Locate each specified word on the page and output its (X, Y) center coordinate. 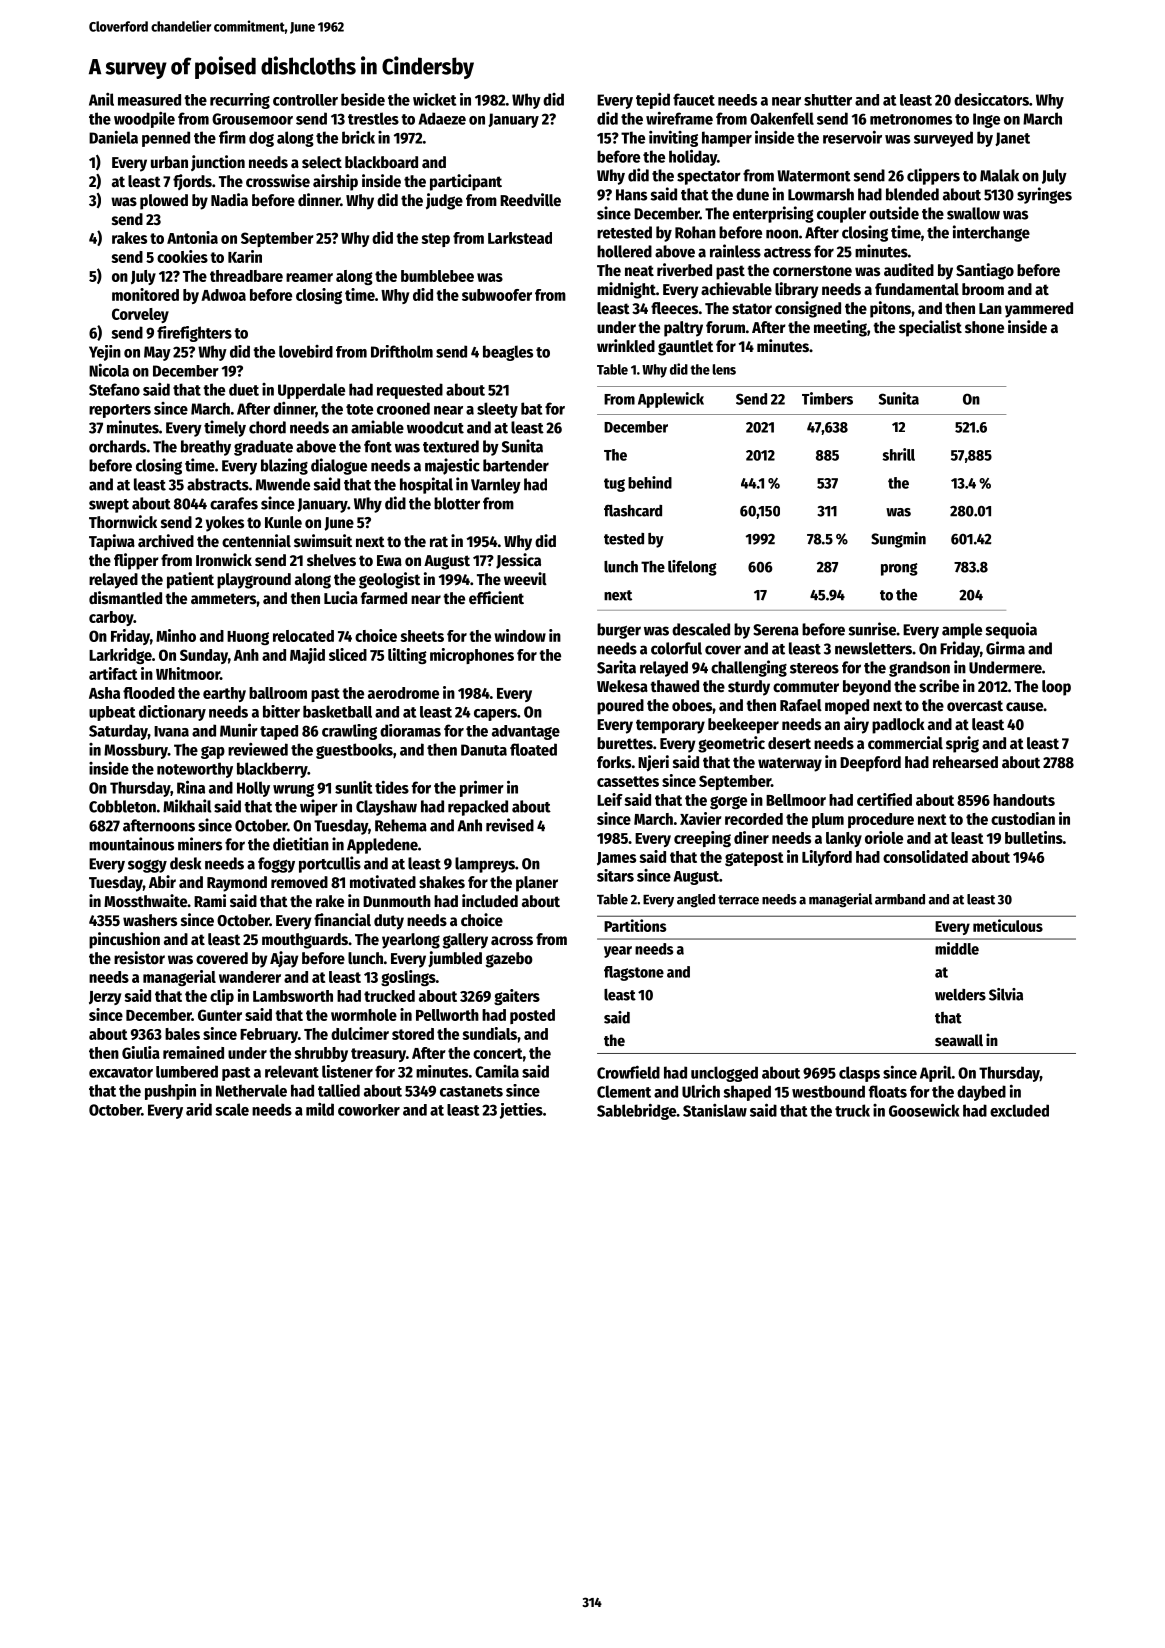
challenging (749, 668)
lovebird (306, 351)
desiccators (991, 99)
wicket (435, 99)
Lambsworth (293, 996)
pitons (890, 309)
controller (305, 100)
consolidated (925, 856)
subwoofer (497, 295)
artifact (113, 673)
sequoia (1011, 630)
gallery (465, 941)
